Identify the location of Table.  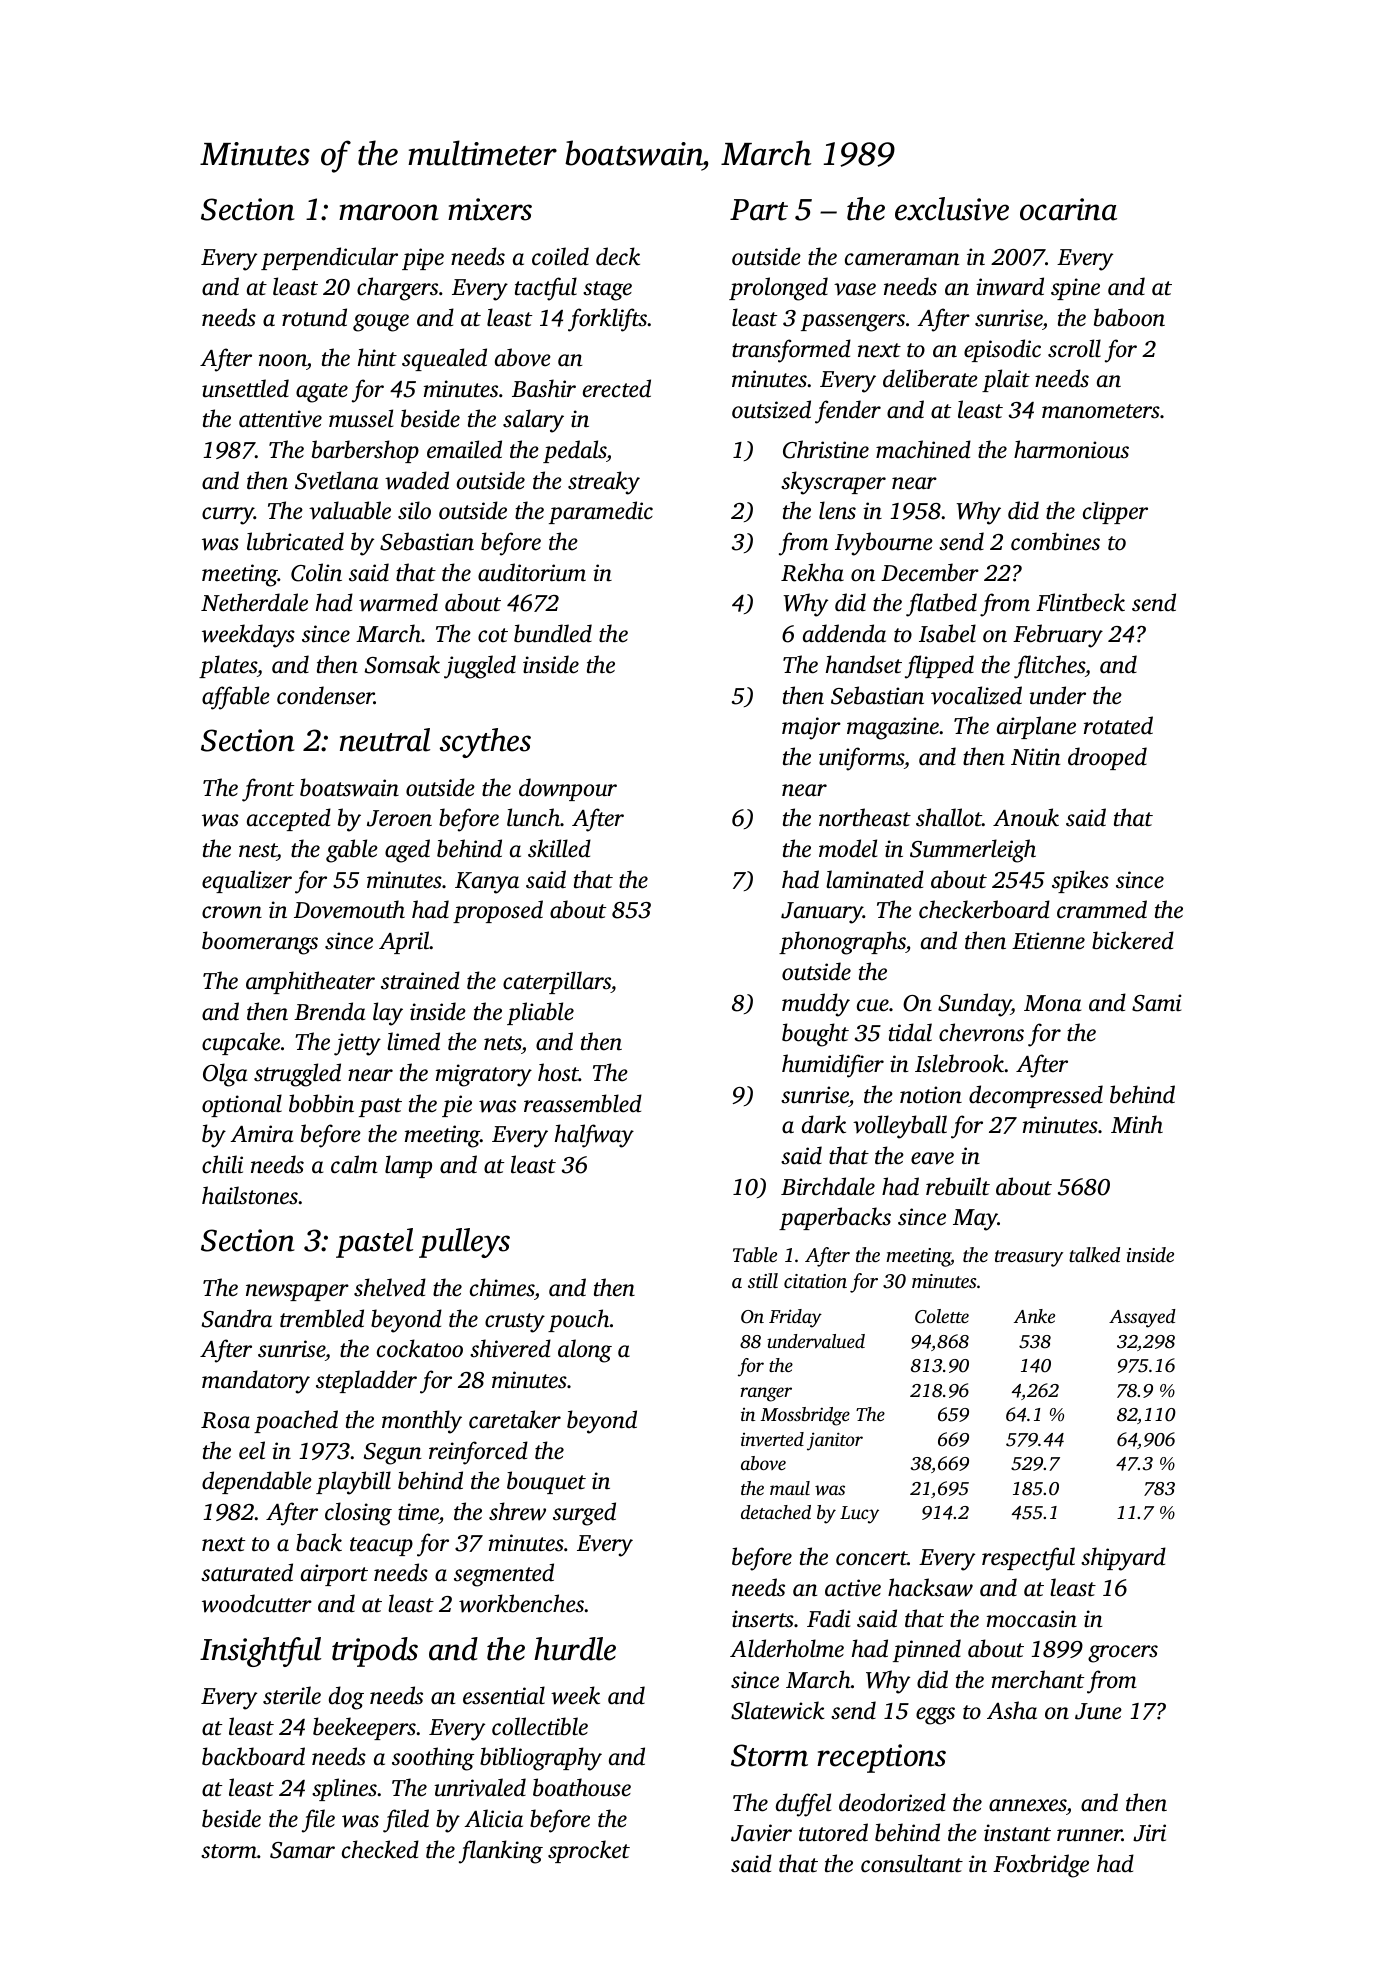
(755, 1254).
